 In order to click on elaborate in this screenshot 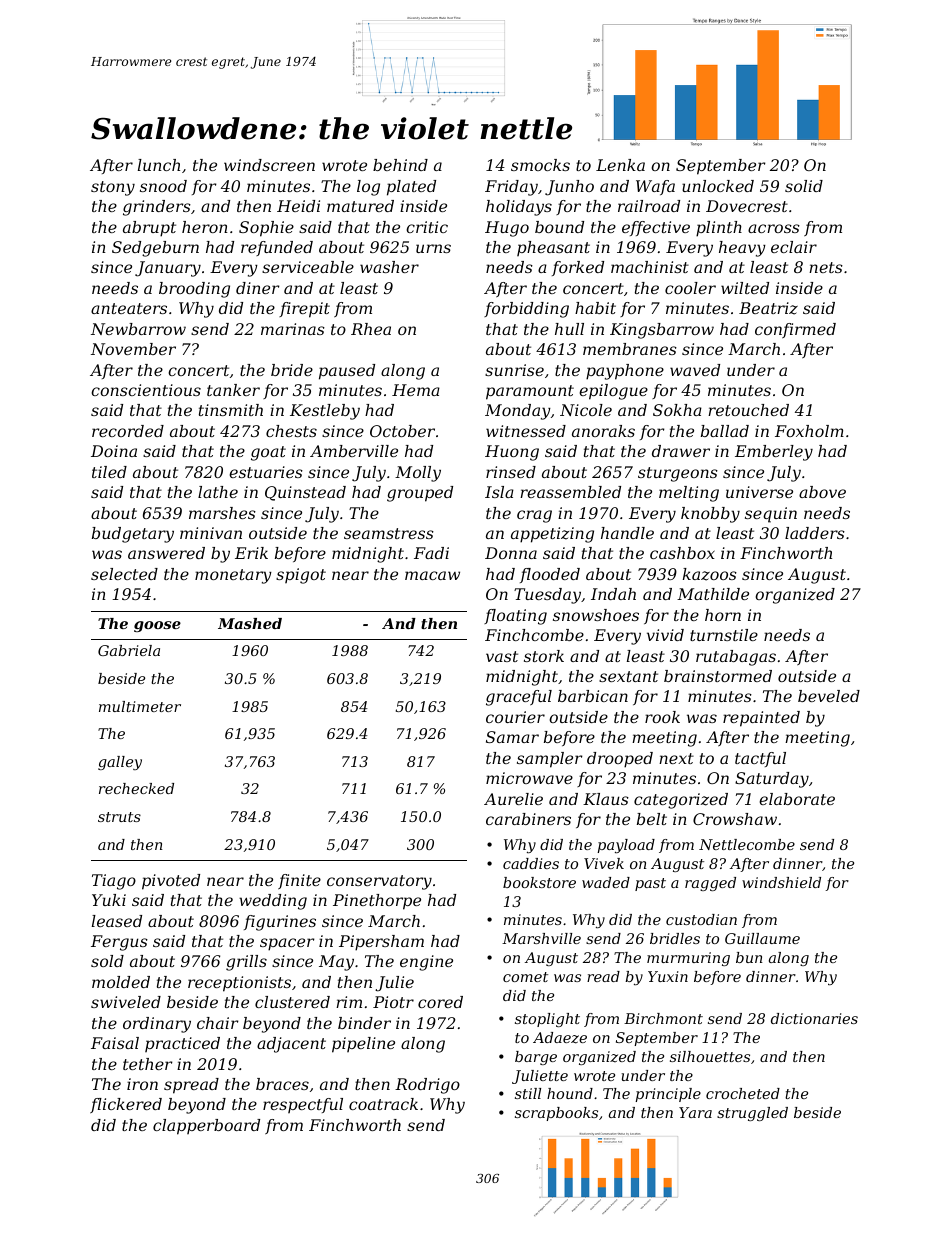, I will do `click(797, 799)`.
